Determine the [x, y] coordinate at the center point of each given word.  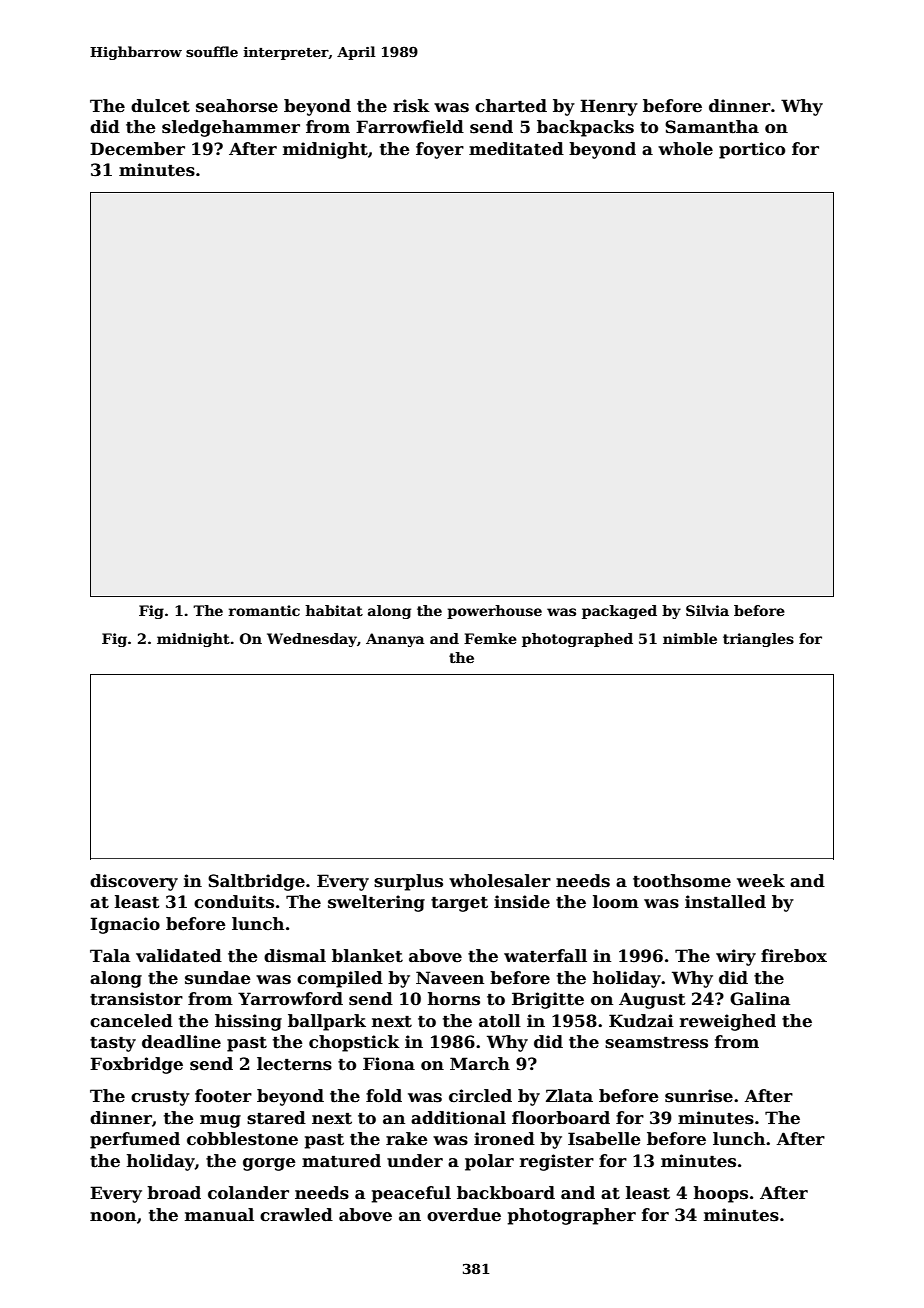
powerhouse [494, 612]
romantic [264, 610]
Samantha [712, 127]
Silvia [707, 610]
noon [113, 1217]
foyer [440, 150]
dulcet [160, 106]
